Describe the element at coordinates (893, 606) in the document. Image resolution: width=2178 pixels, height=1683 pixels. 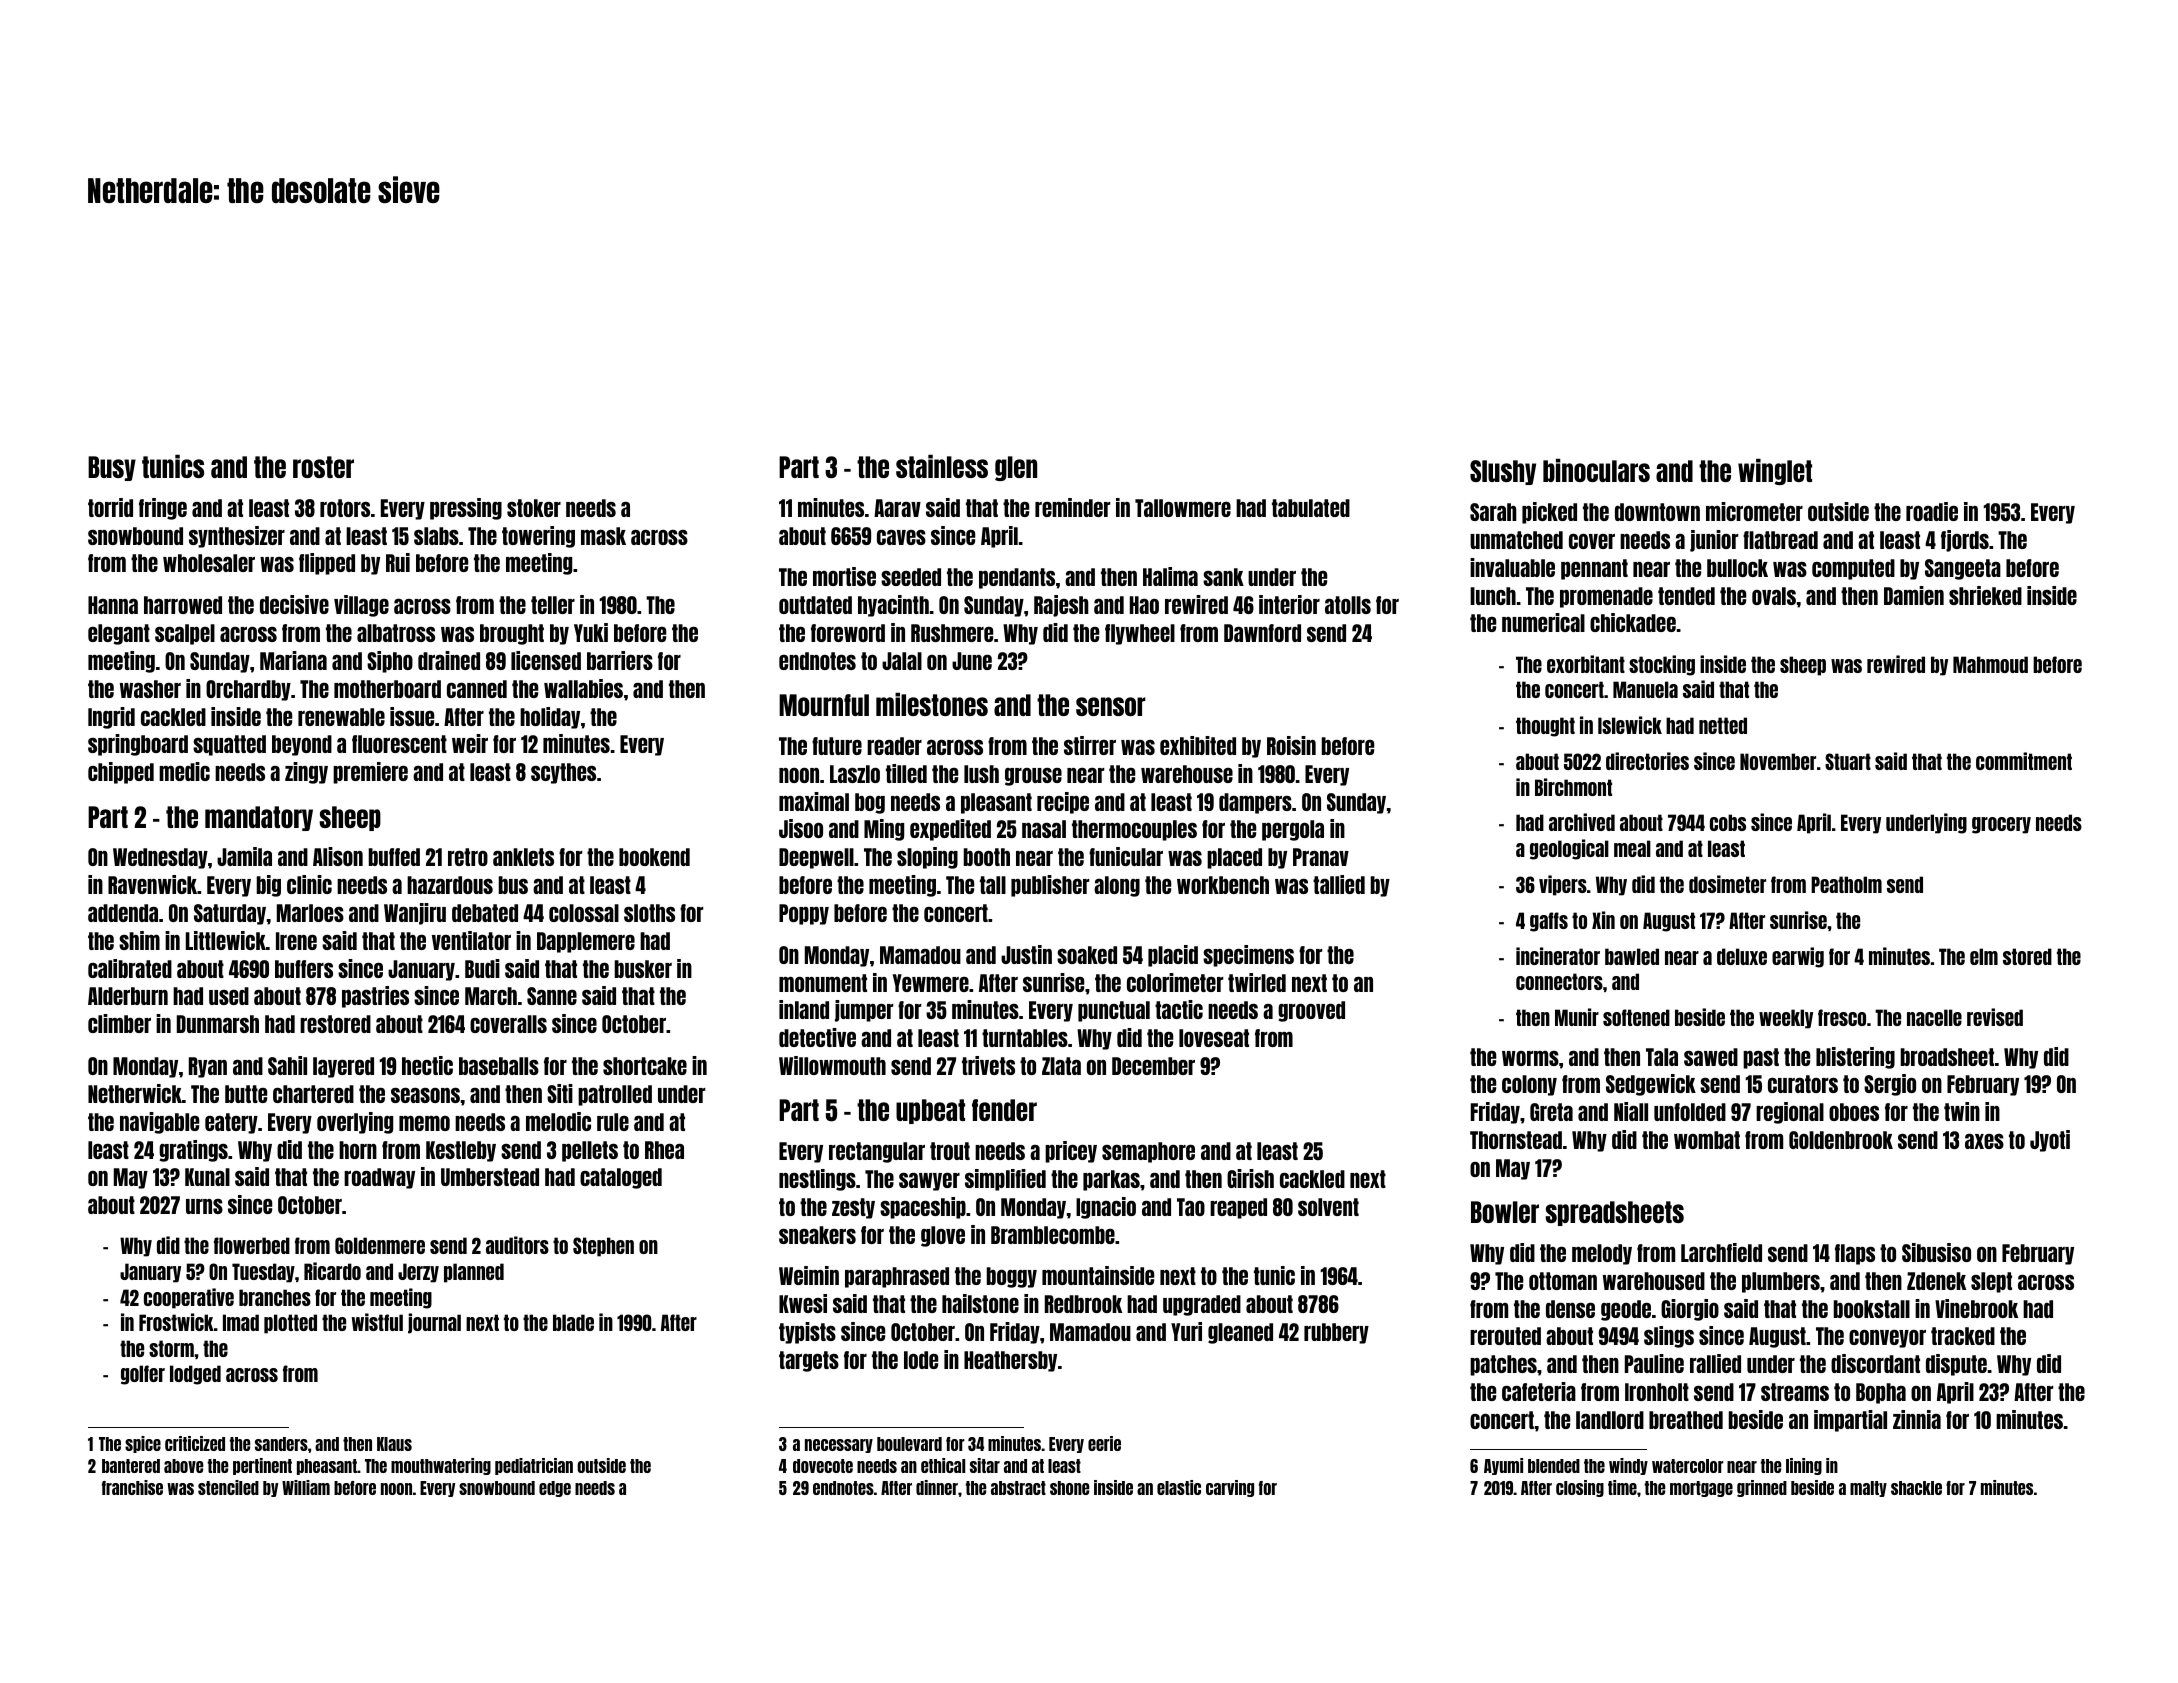
I see `hyacinth` at that location.
